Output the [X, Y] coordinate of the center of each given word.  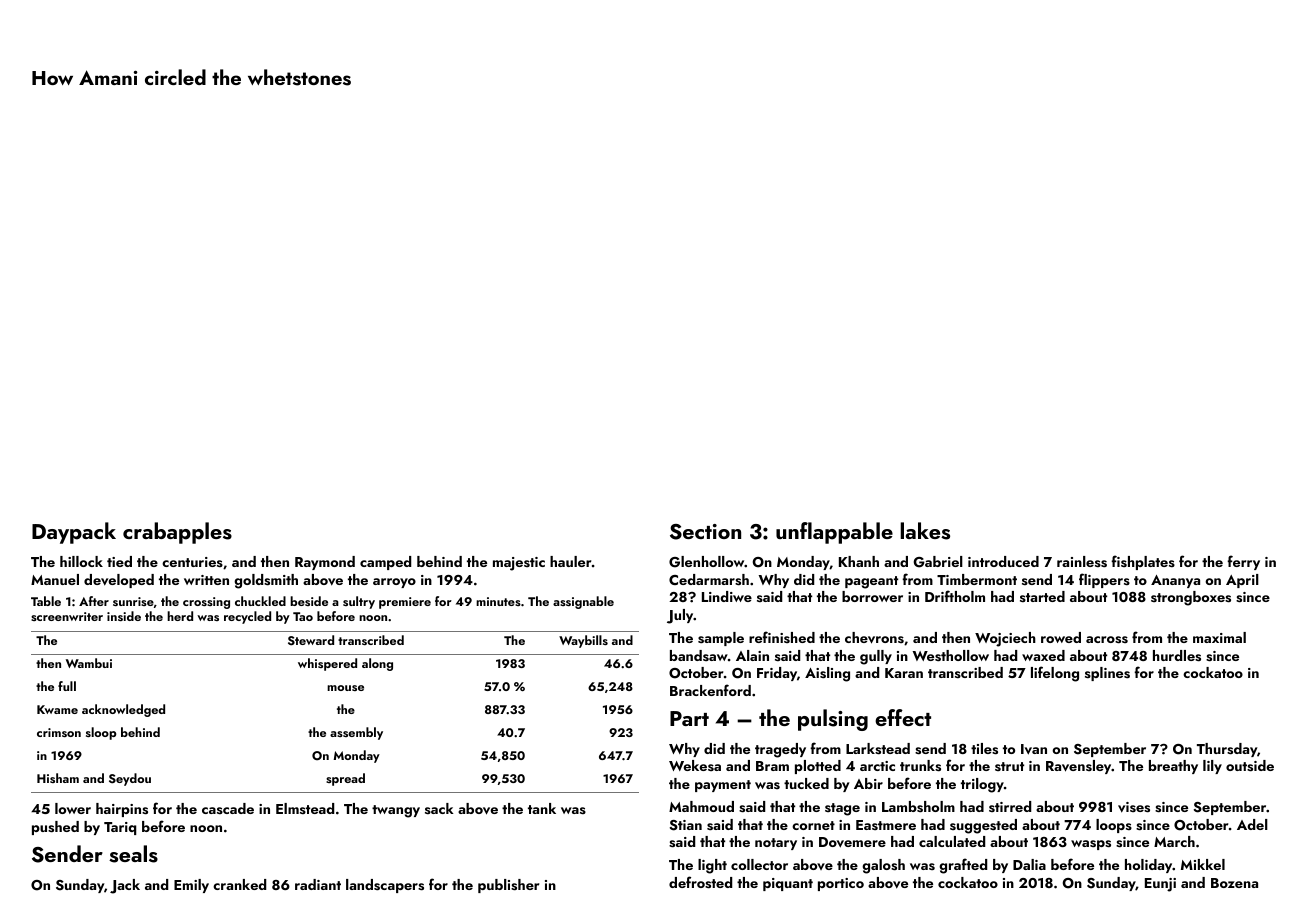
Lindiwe [727, 596]
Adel [1252, 824]
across [1107, 640]
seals [133, 854]
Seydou [130, 779]
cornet [813, 825]
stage [842, 809]
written [206, 580]
